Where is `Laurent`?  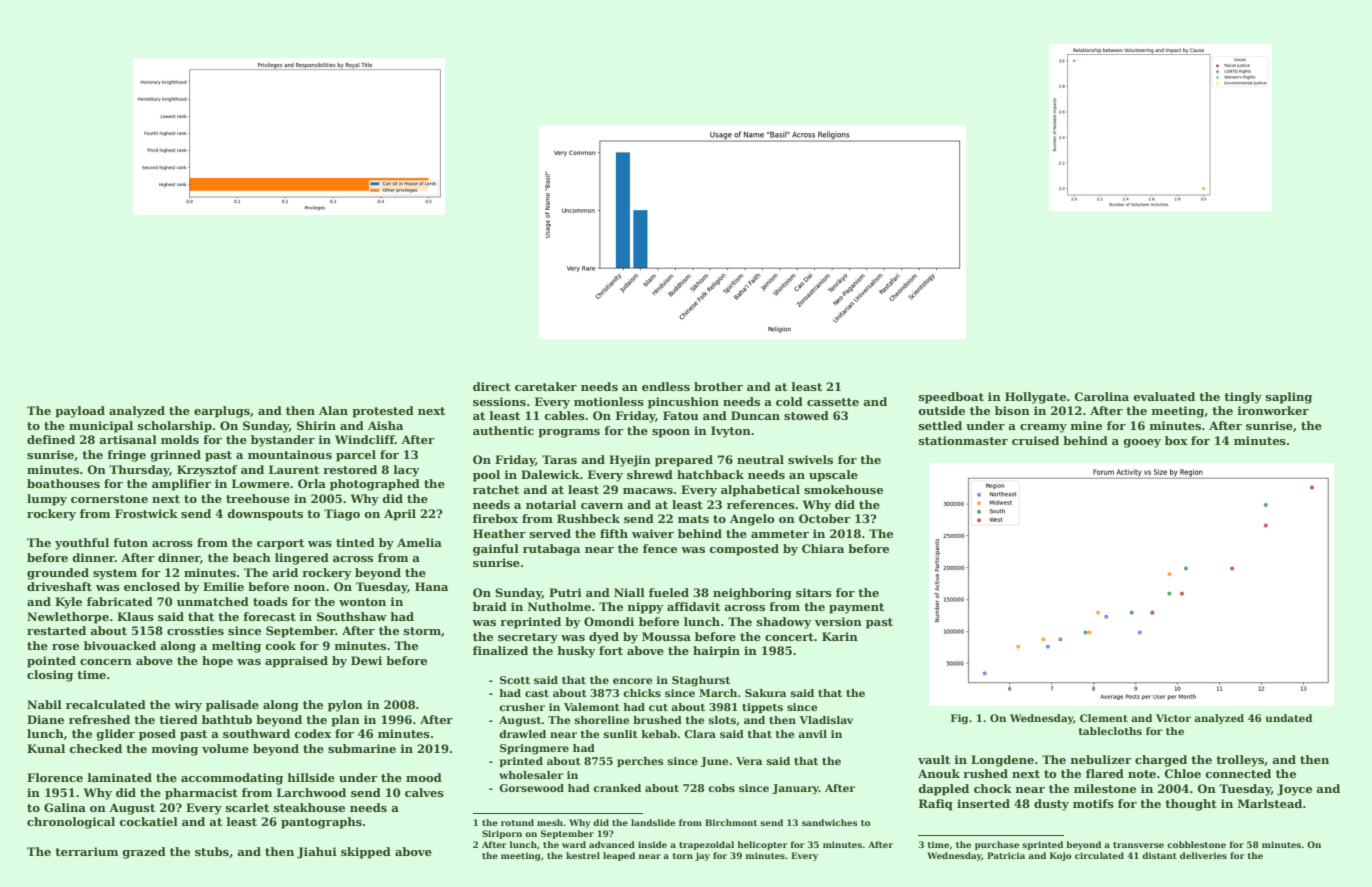
Laurent is located at coordinates (294, 469).
